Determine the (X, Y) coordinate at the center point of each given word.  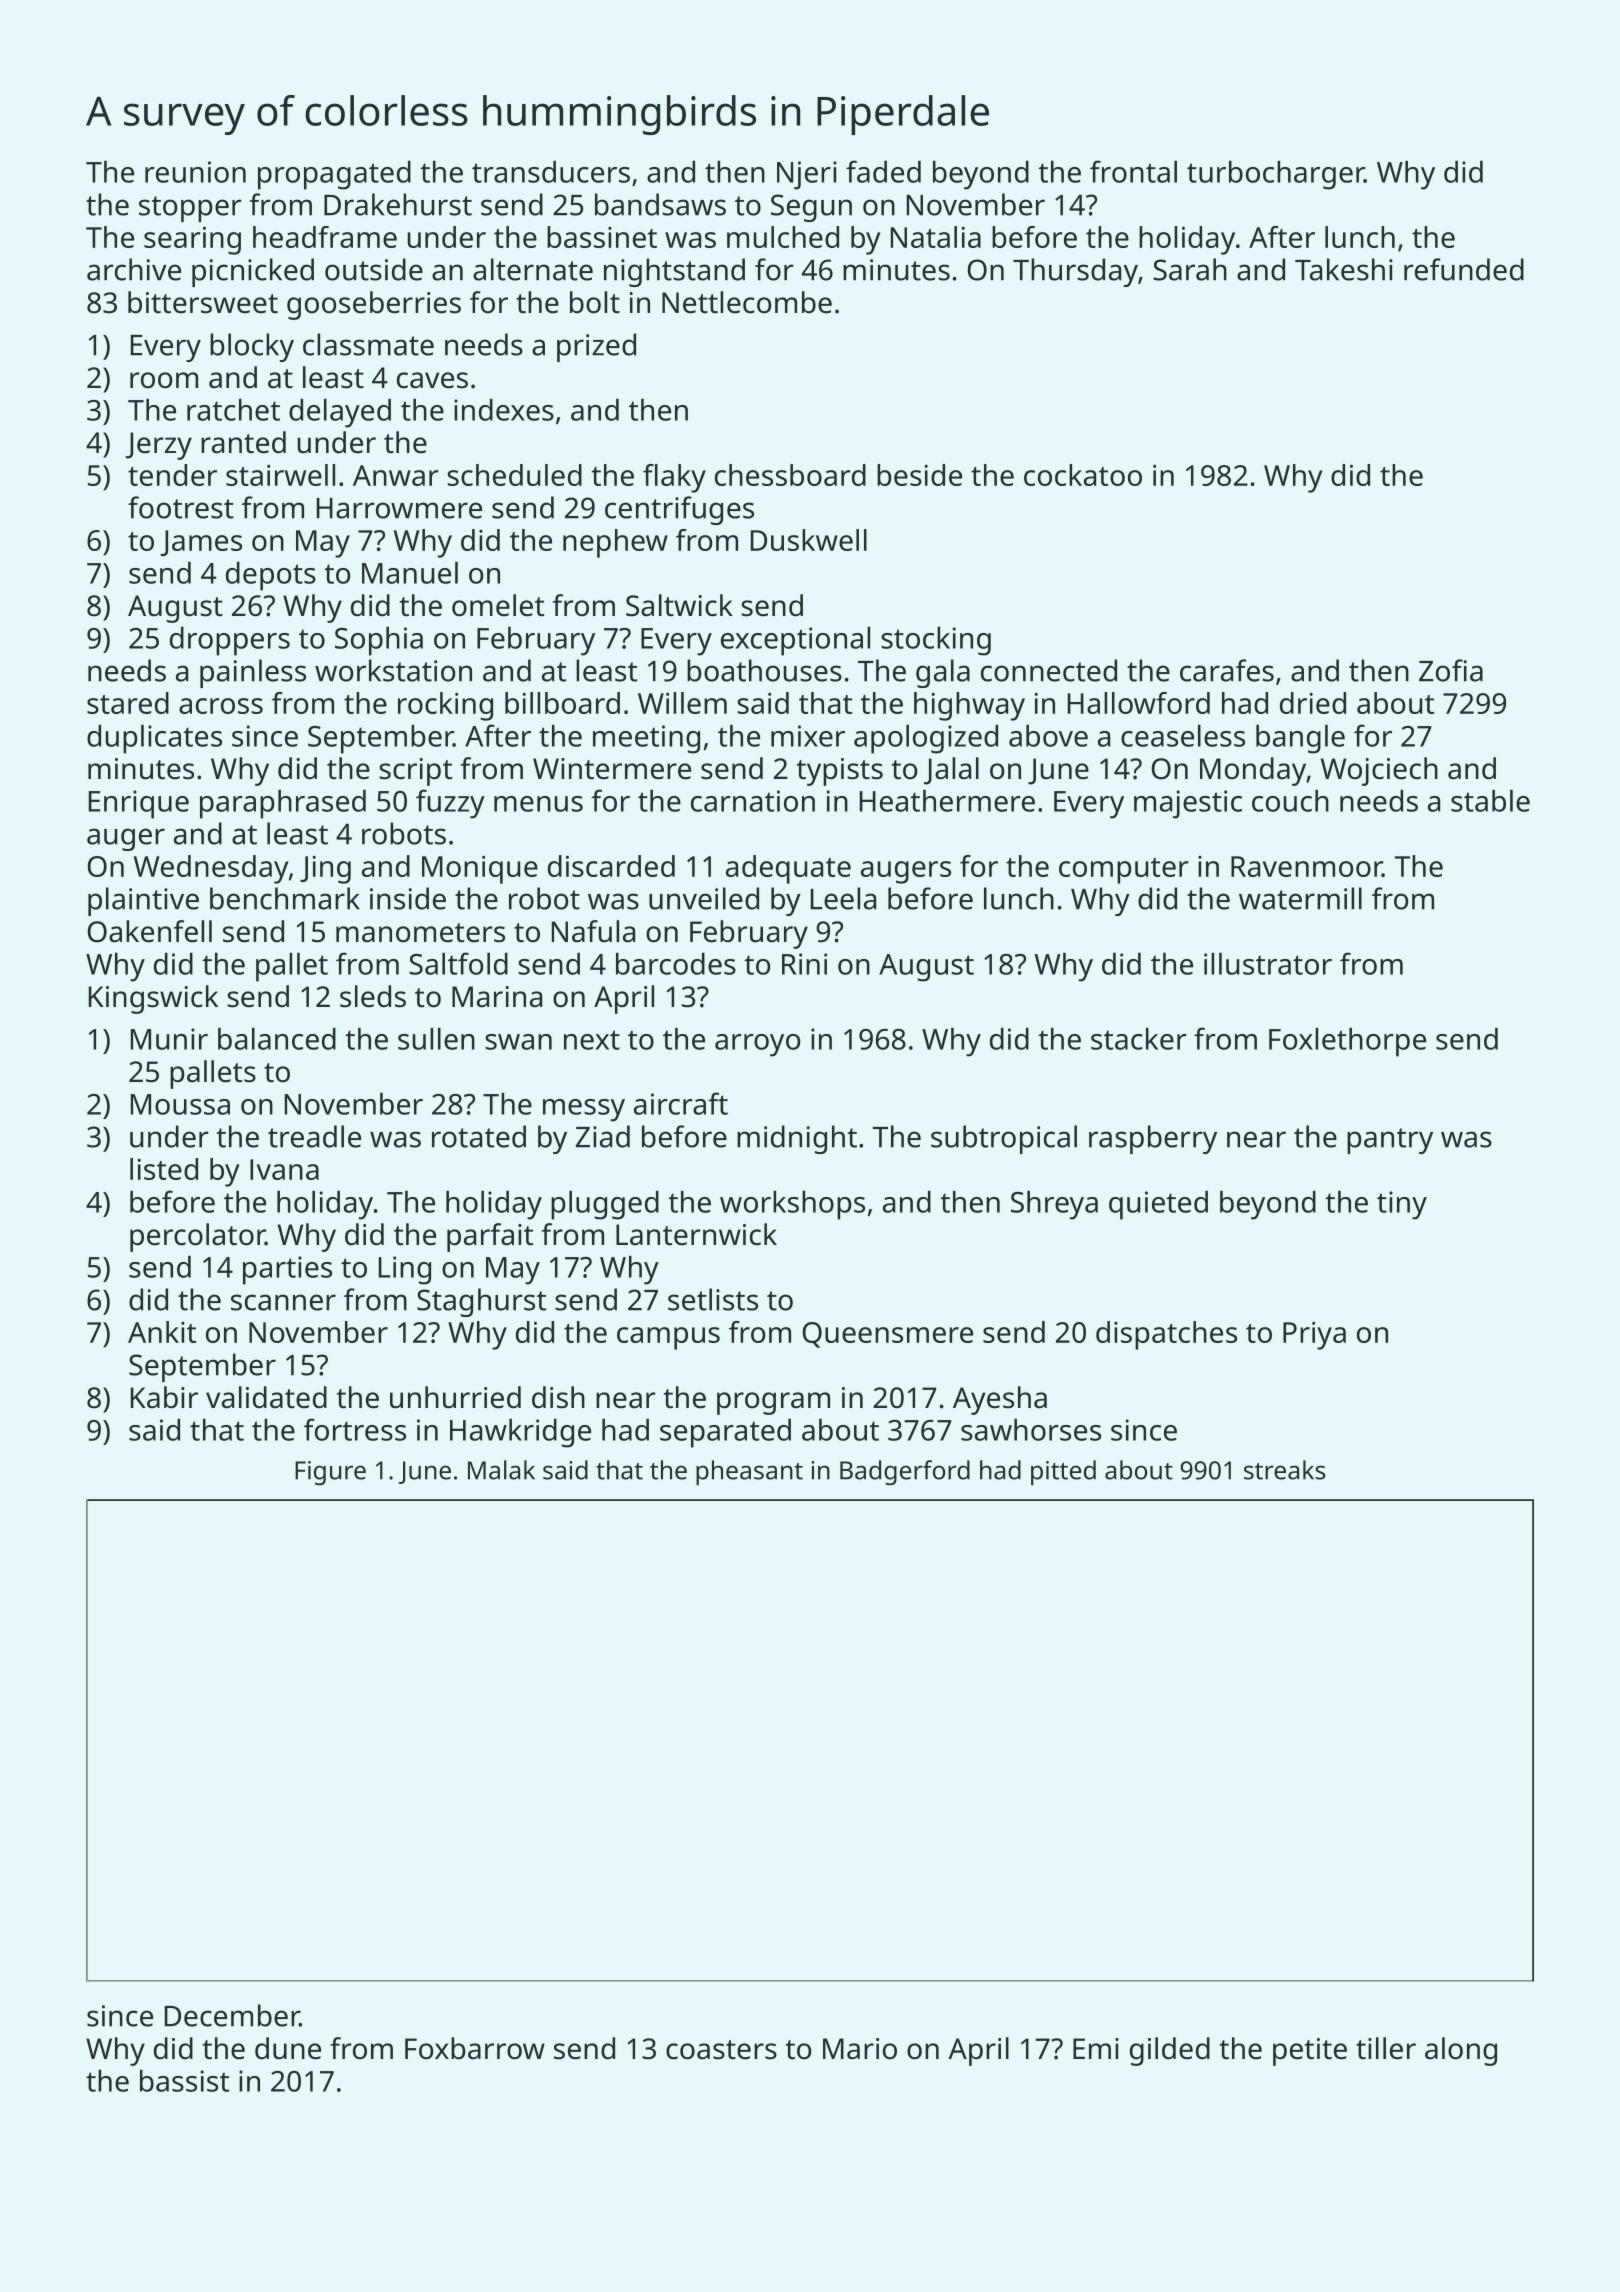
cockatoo (1083, 475)
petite (1310, 2052)
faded (883, 171)
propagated (334, 175)
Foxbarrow (475, 2048)
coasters (721, 2050)
